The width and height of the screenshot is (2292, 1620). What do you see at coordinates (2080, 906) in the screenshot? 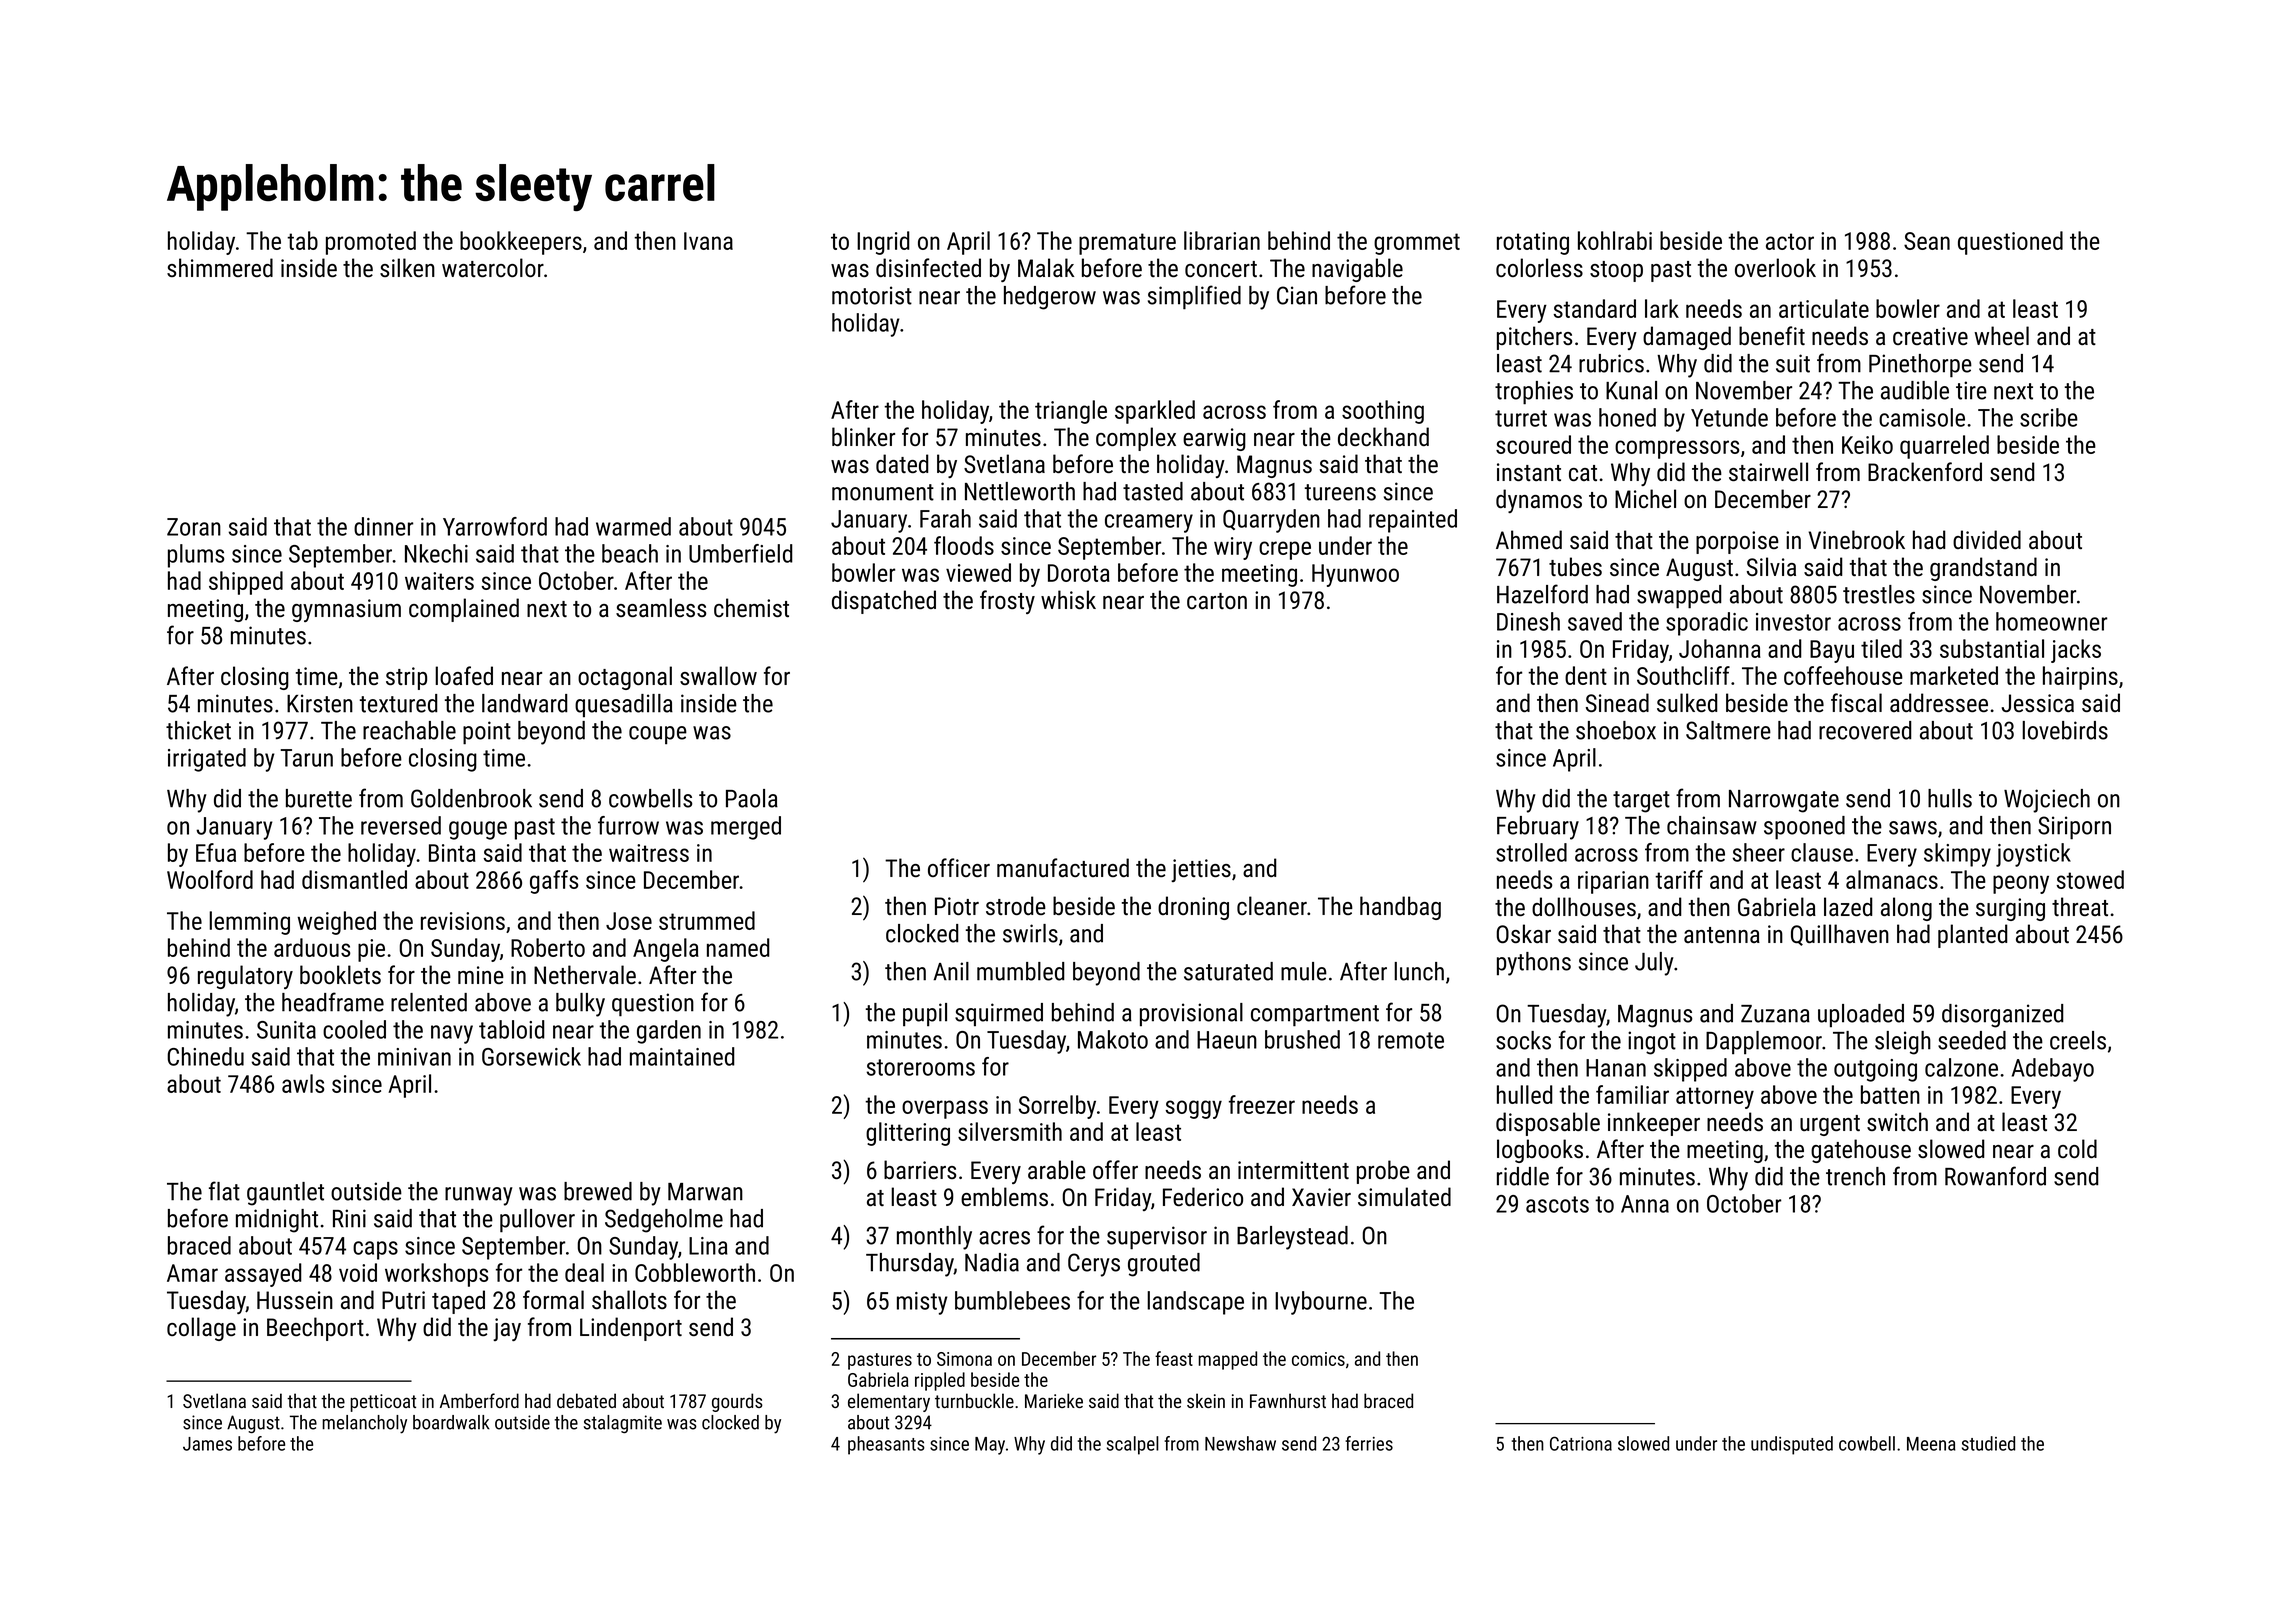
I see `threat` at bounding box center [2080, 906].
